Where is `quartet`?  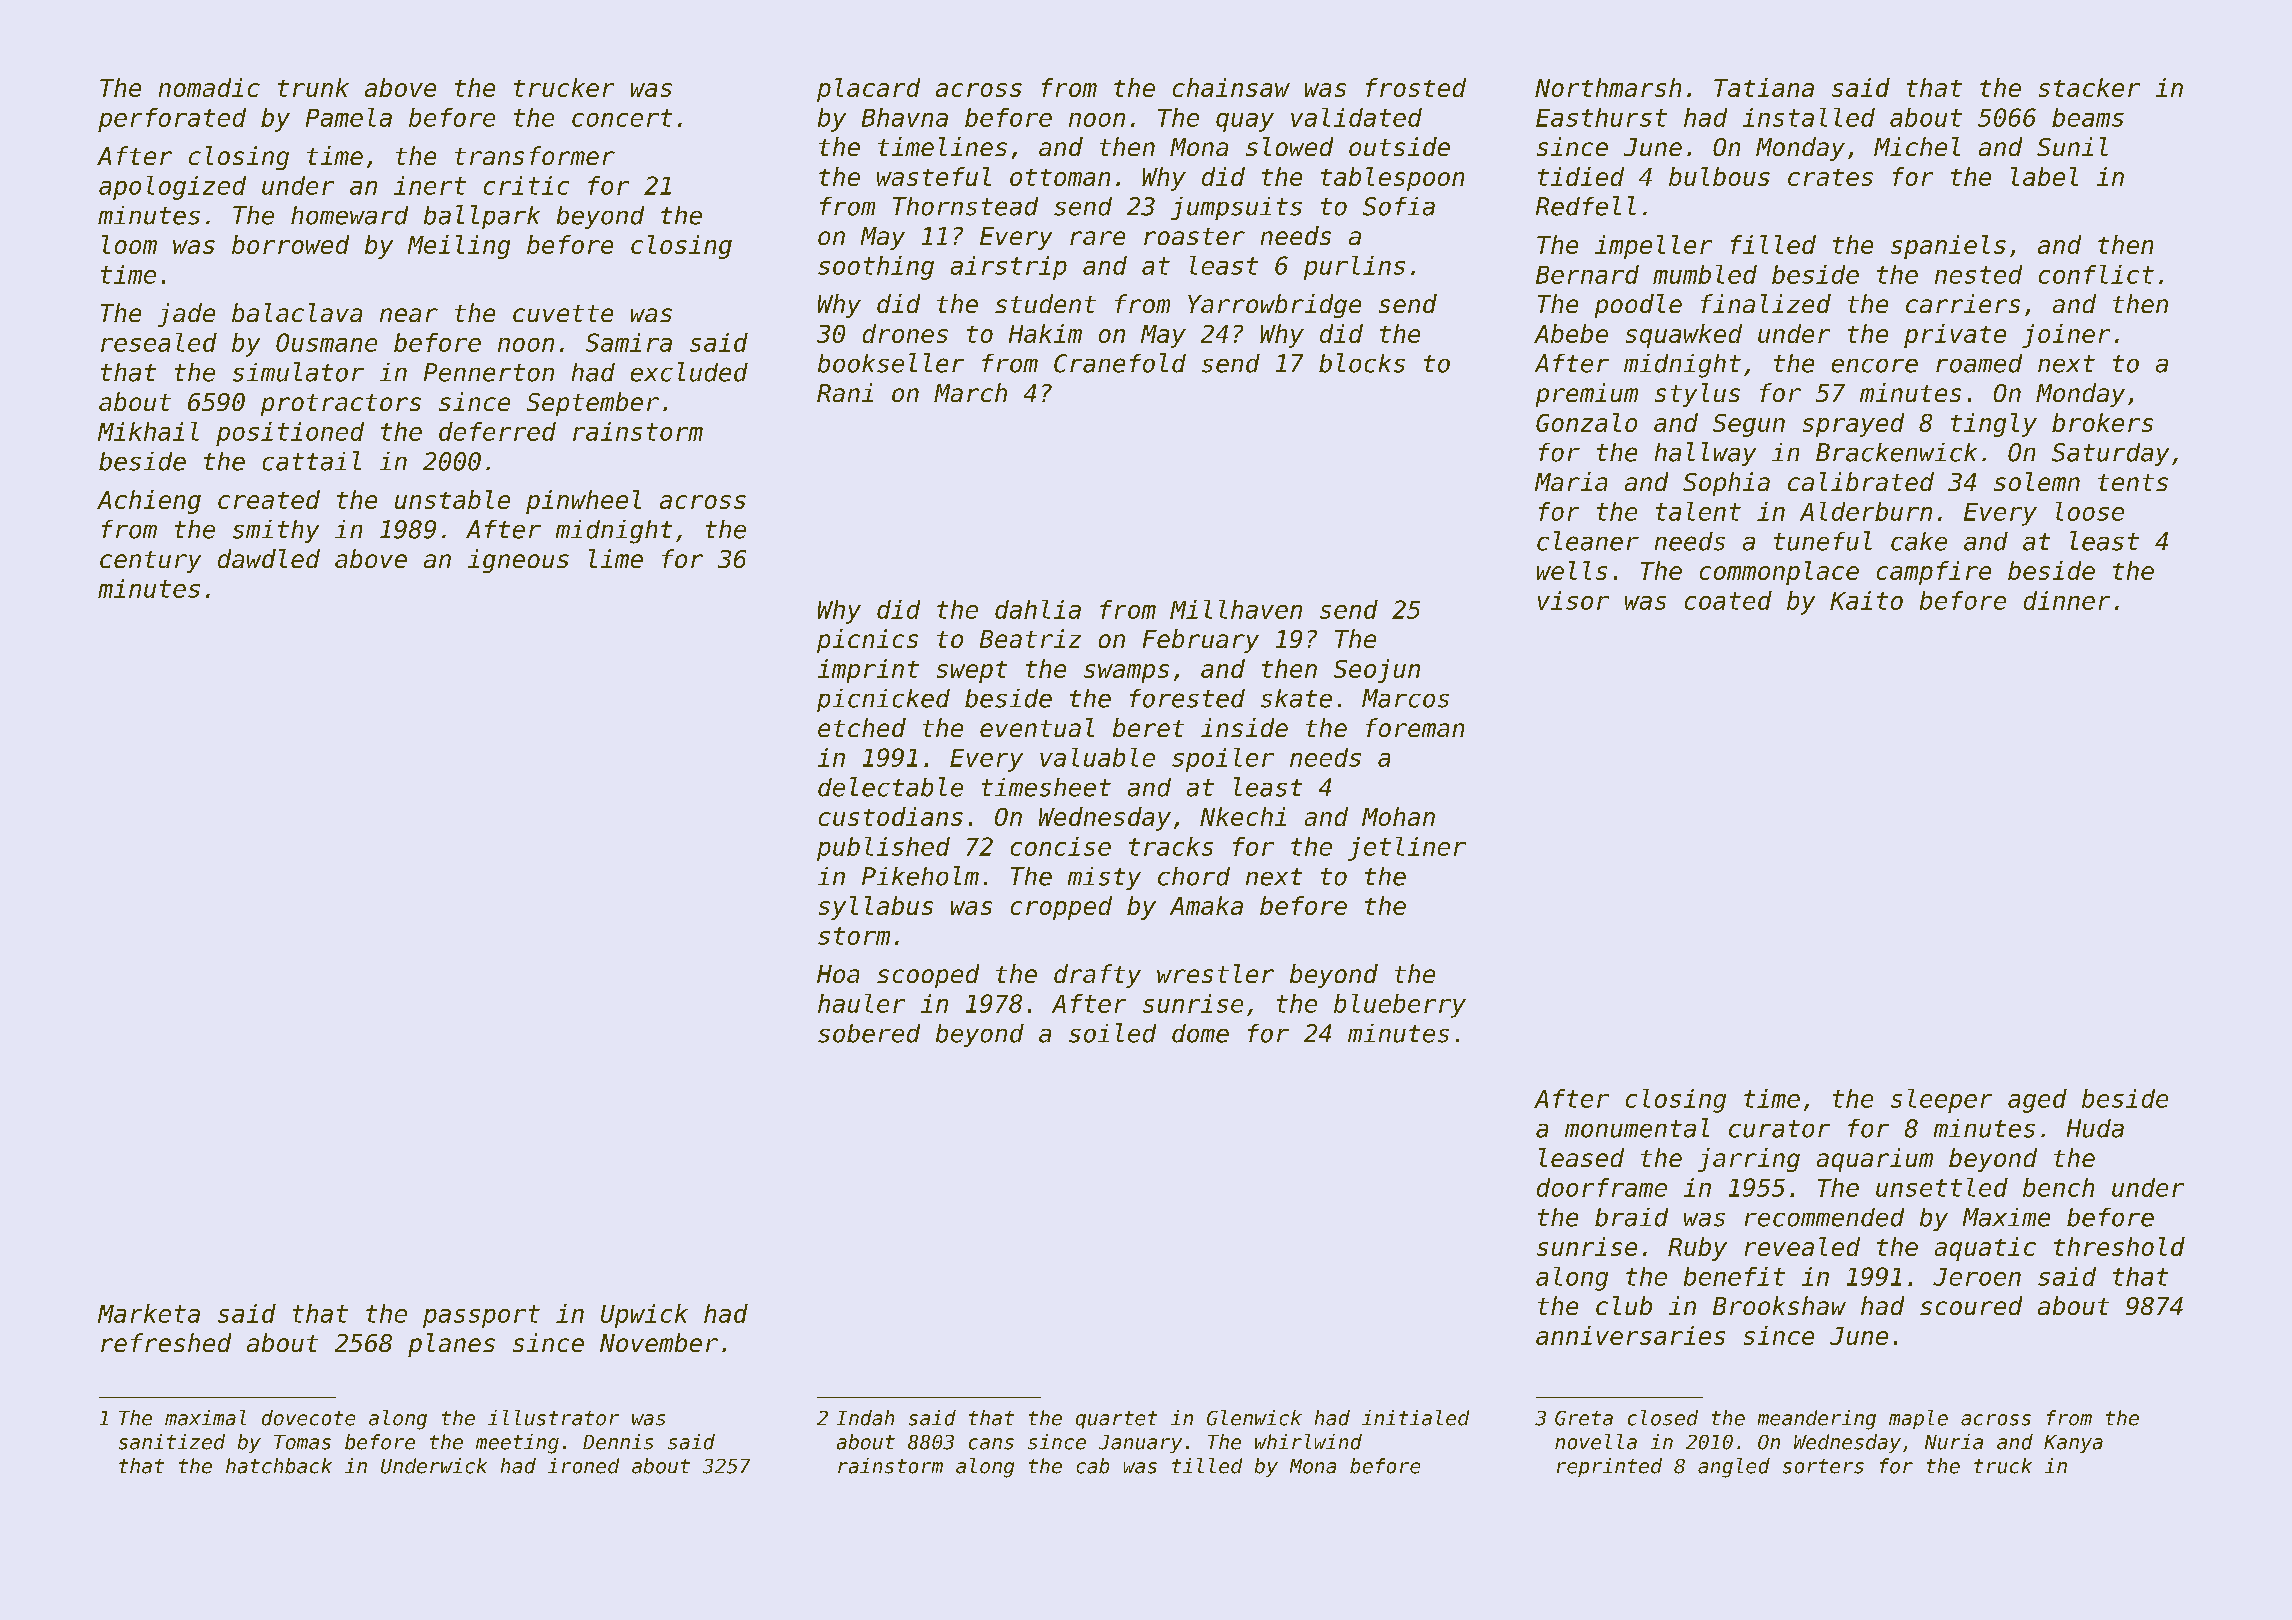 quartet is located at coordinates (1116, 1420).
